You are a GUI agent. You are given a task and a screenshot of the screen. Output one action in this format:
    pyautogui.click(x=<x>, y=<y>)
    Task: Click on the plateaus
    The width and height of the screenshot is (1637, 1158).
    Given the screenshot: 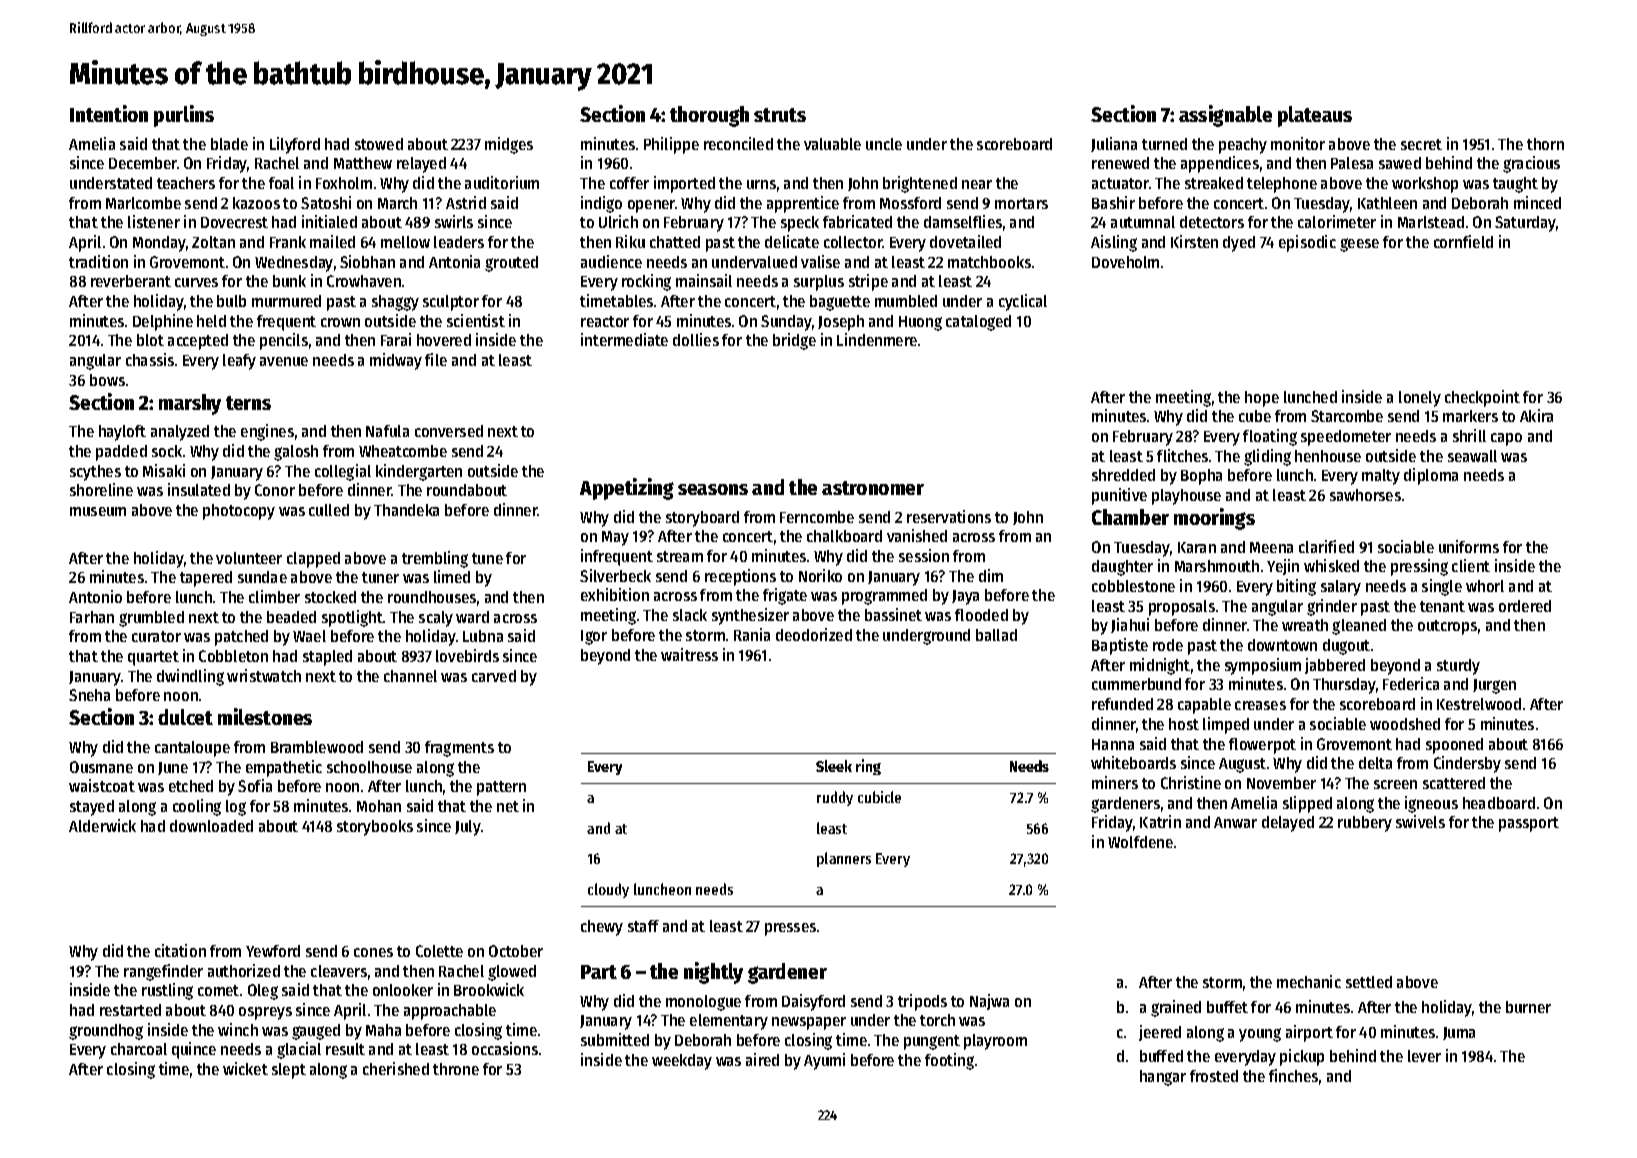 What is the action you would take?
    pyautogui.click(x=1315, y=116)
